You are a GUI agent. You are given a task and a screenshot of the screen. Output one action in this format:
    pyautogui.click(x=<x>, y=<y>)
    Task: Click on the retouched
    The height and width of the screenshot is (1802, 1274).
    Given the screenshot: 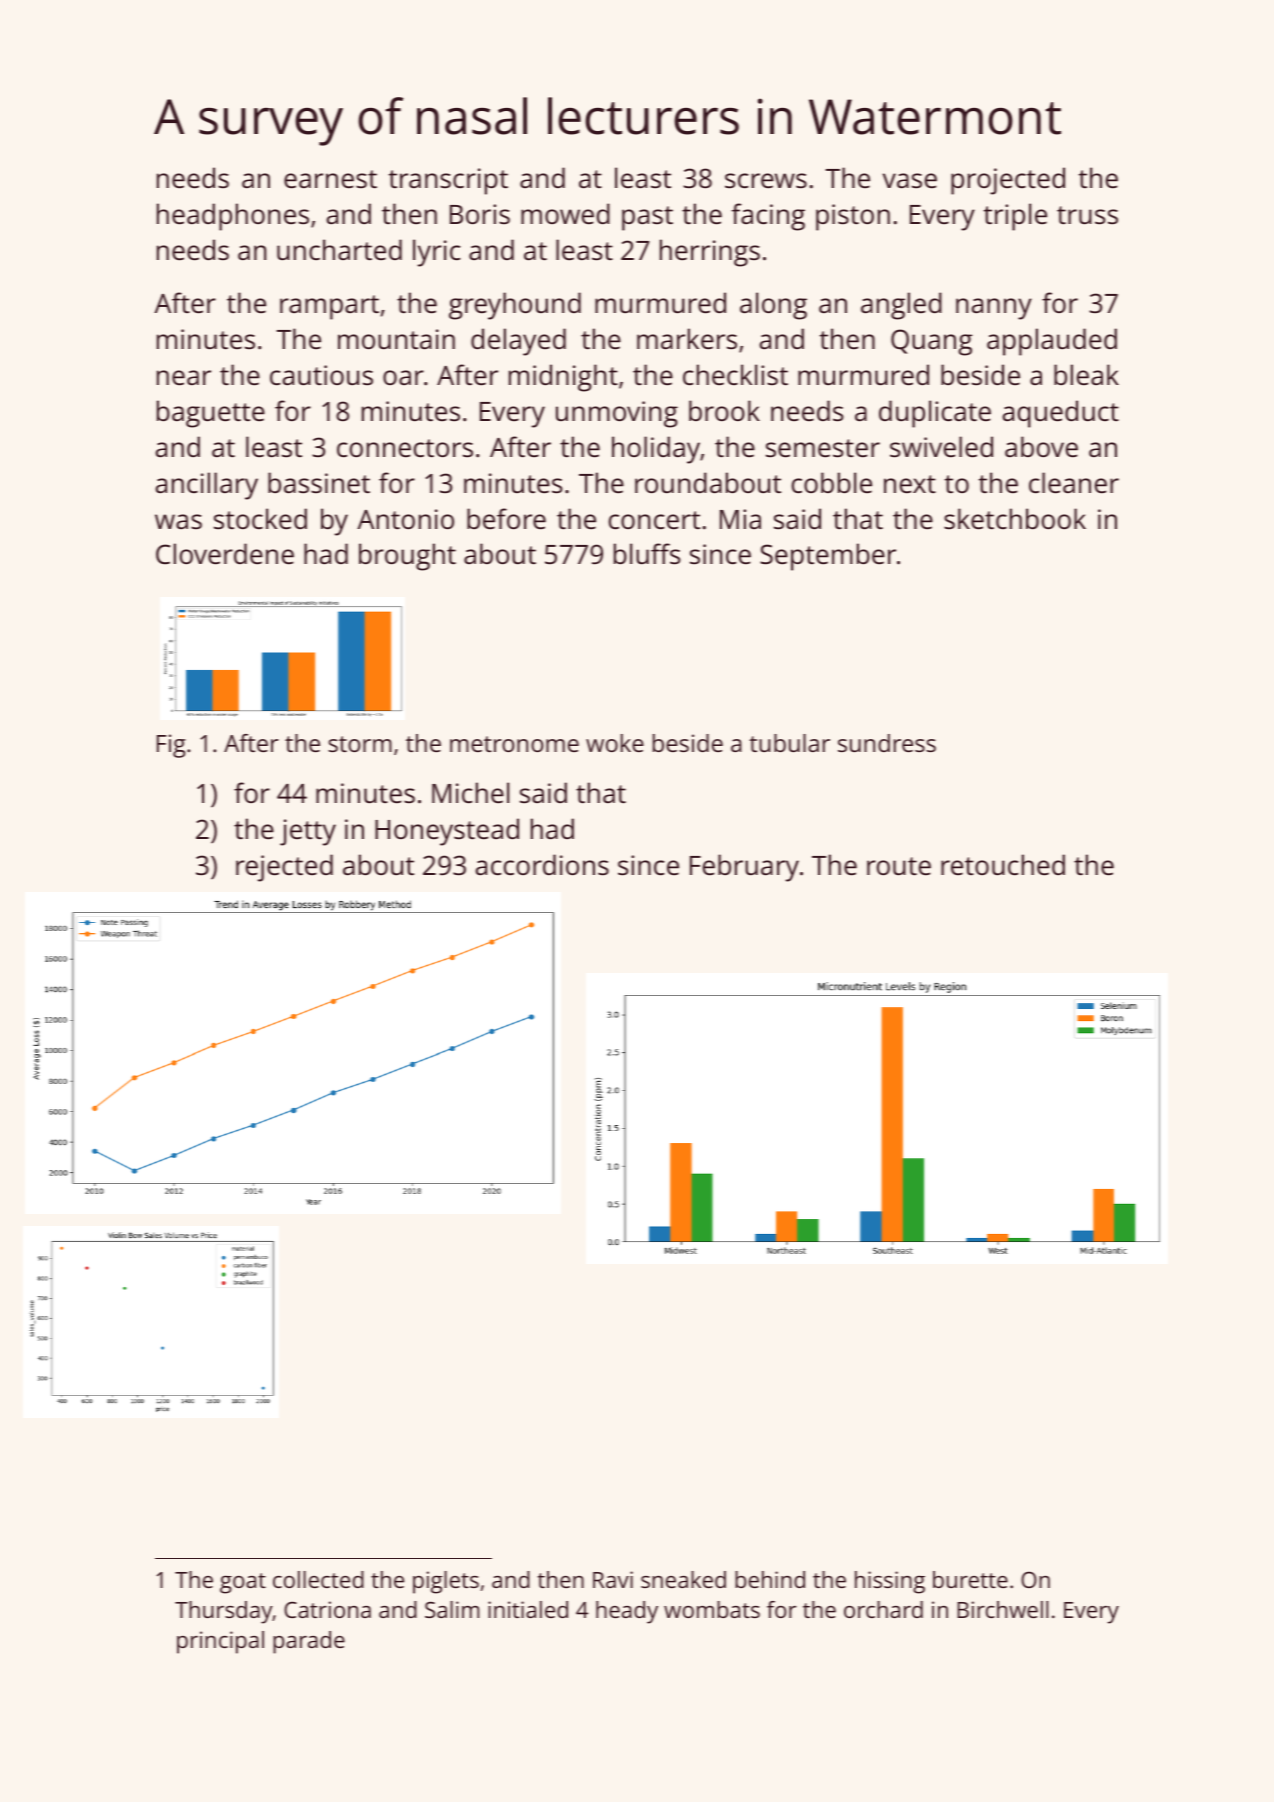 What is the action you would take?
    pyautogui.click(x=1003, y=865)
